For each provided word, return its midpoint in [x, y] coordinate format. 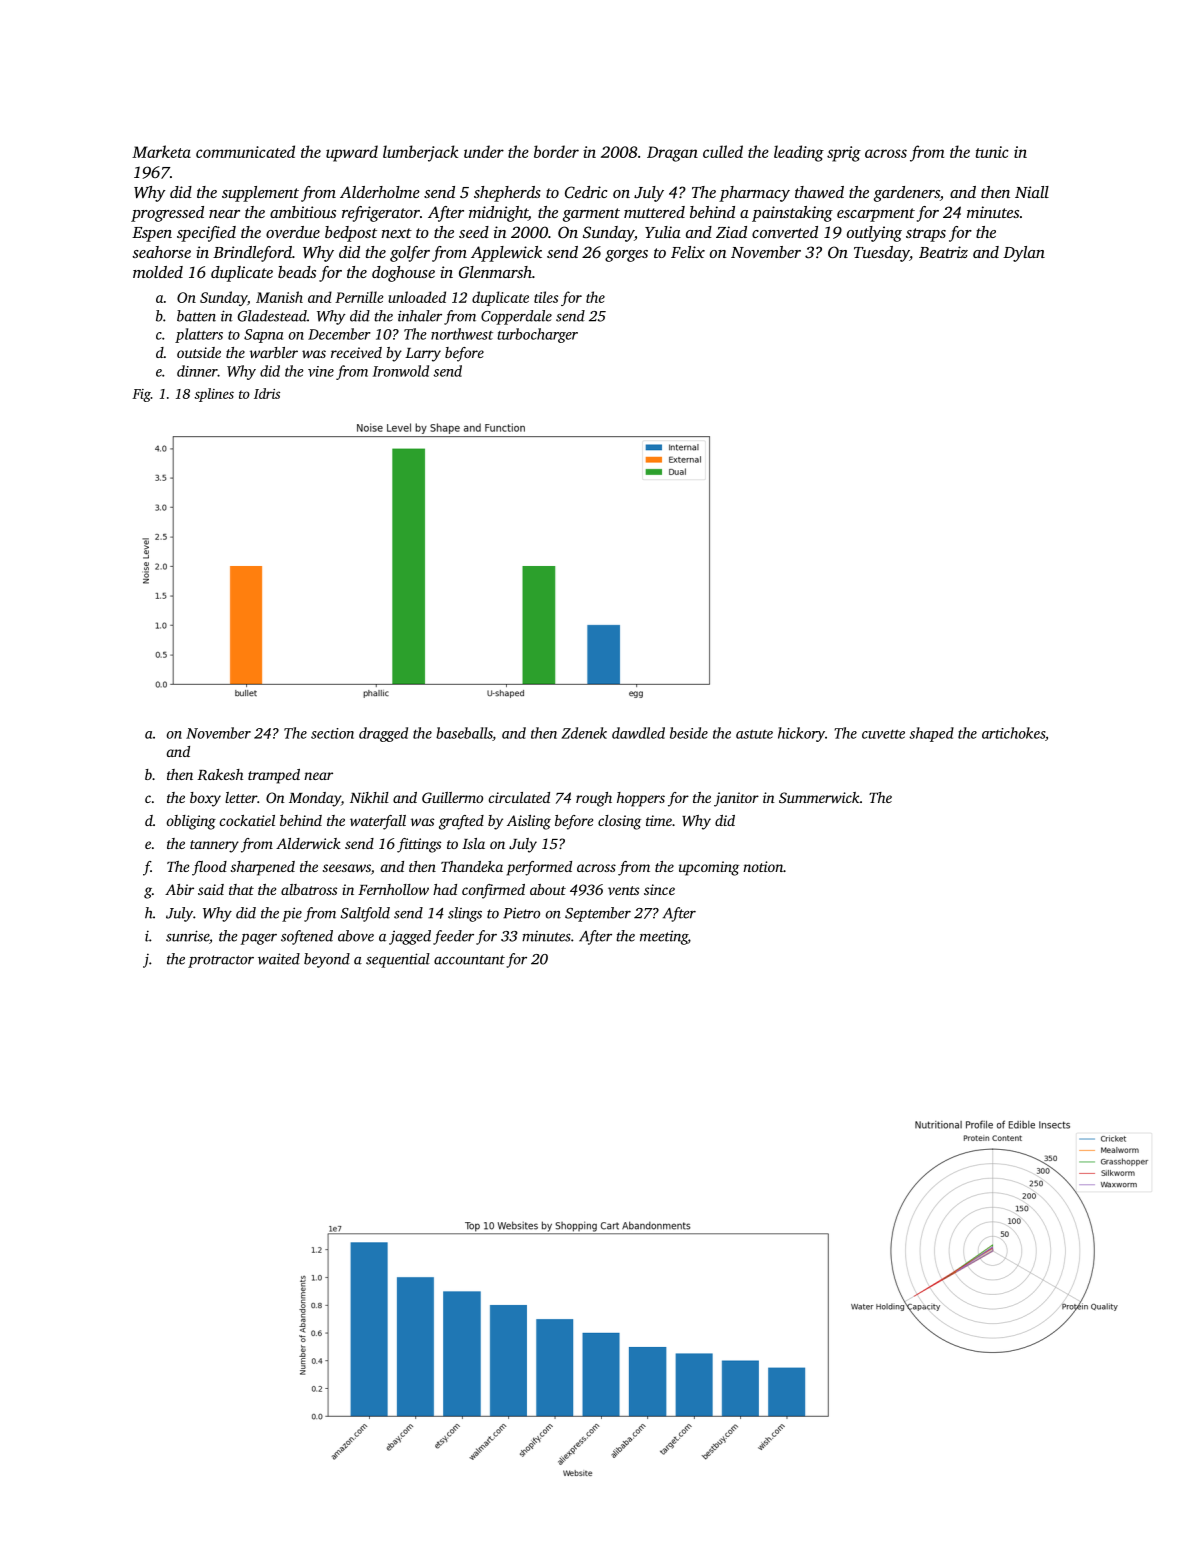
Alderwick [308, 843]
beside [689, 733]
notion [763, 866]
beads [297, 272]
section [332, 733]
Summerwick [819, 797]
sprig [844, 154]
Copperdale [516, 317]
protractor [221, 961]
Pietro [521, 913]
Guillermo [452, 797]
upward [352, 153]
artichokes [1013, 733]
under [484, 151]
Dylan [1024, 254]
